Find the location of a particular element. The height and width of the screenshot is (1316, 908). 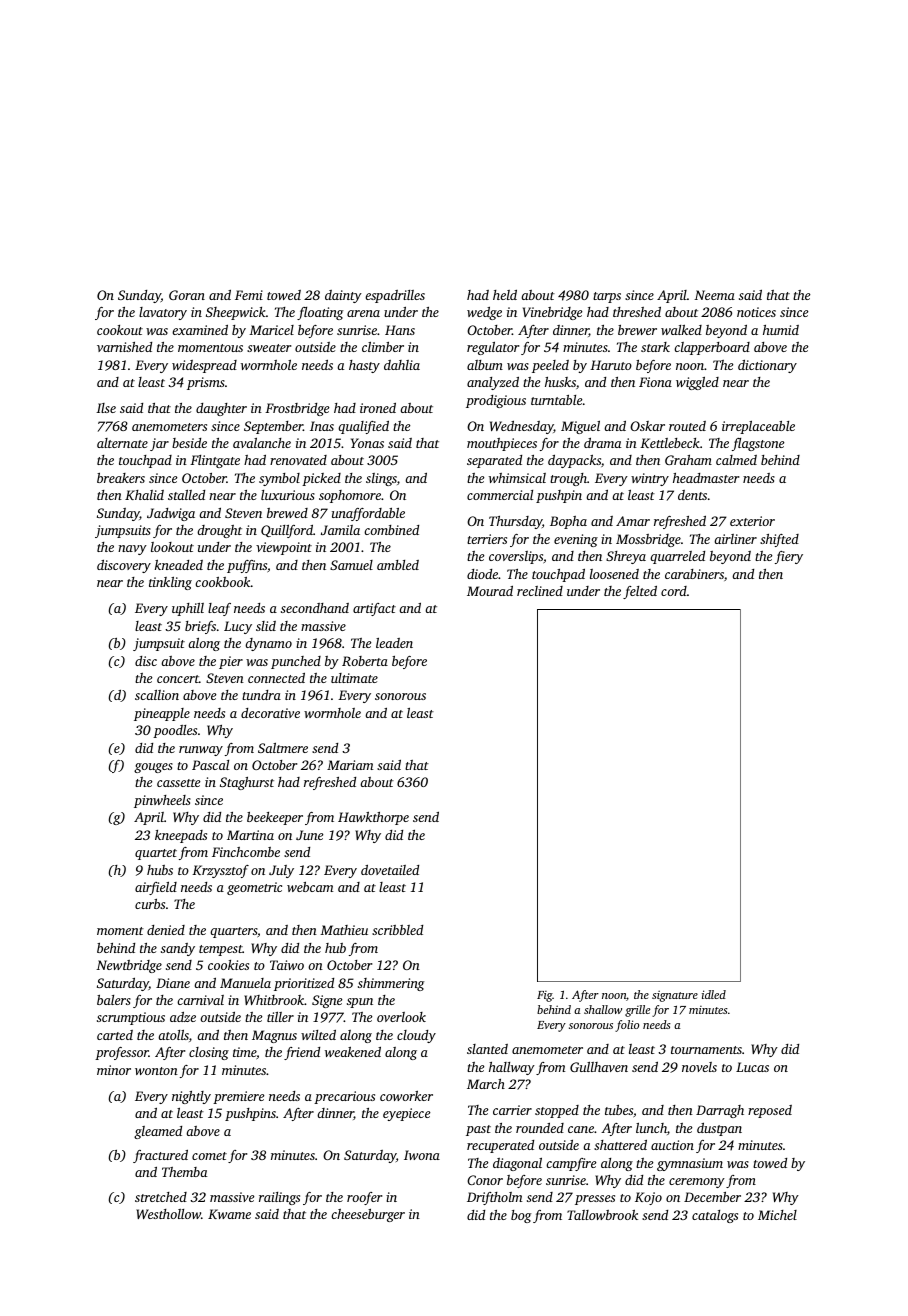

cheeseburger is located at coordinates (368, 1215).
